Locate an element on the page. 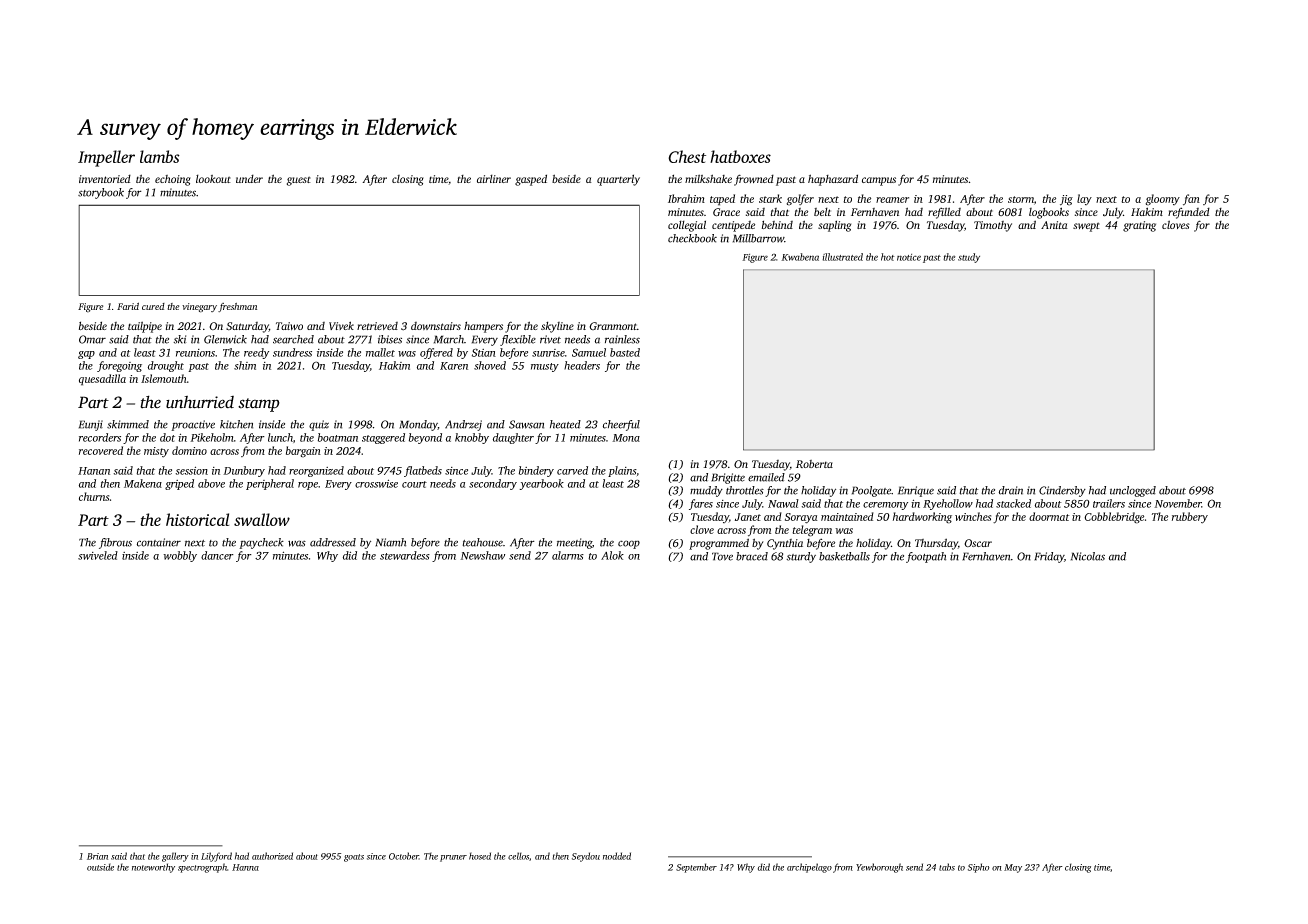 This image has width=1308, height=924. refunded is located at coordinates (1189, 213).
